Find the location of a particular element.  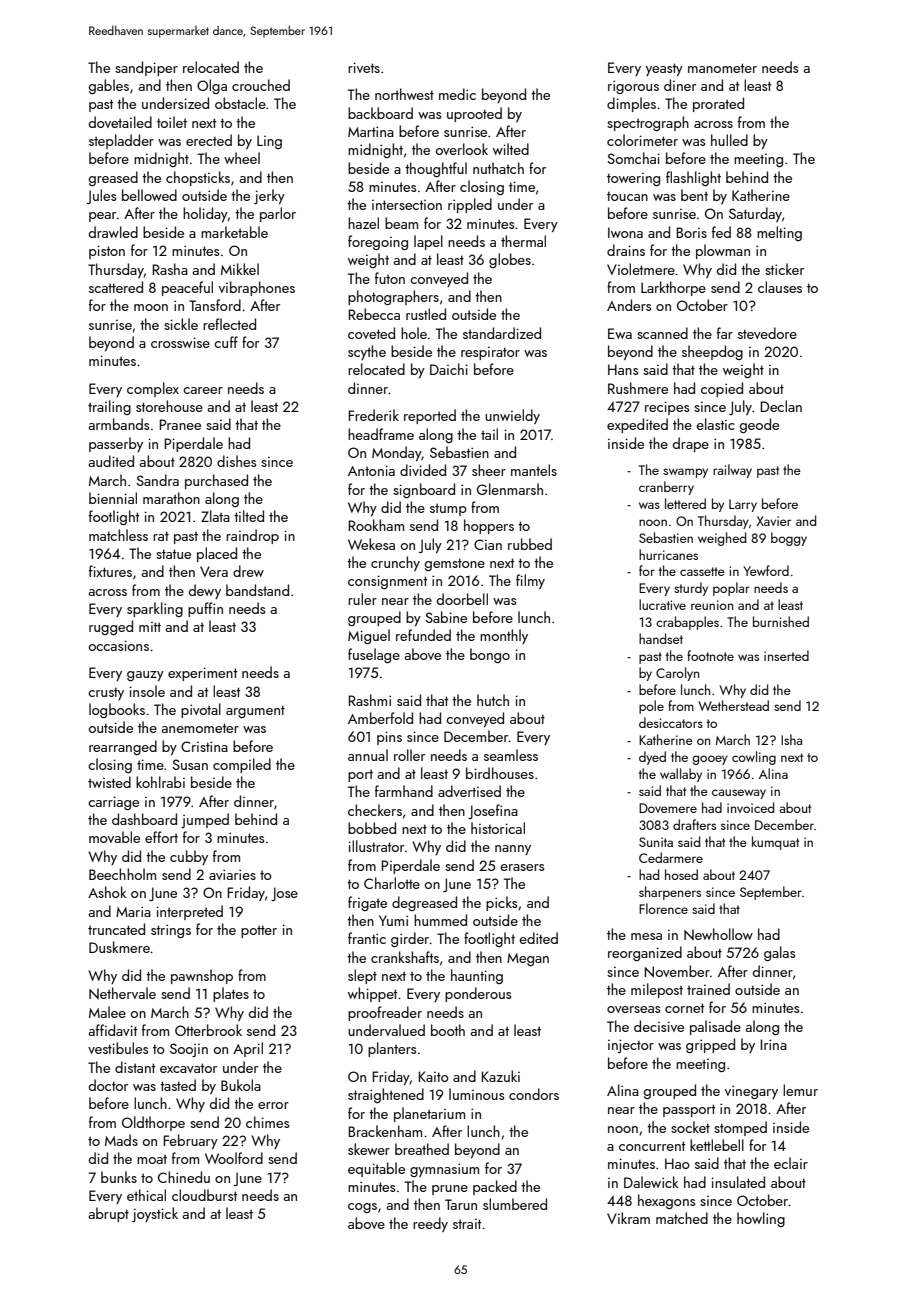

jumped is located at coordinates (205, 820).
